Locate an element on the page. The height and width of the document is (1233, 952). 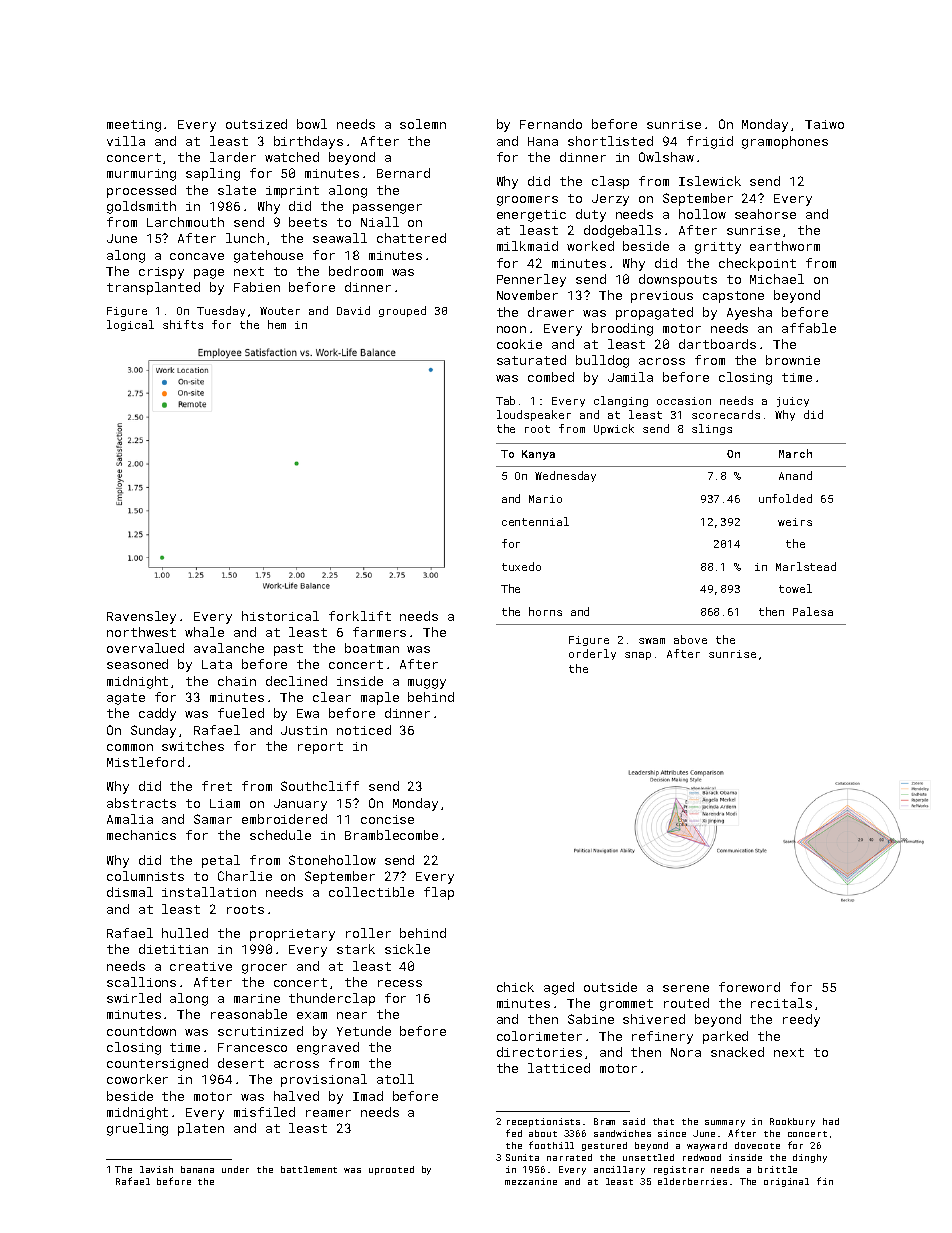
grueling is located at coordinates (137, 1129).
